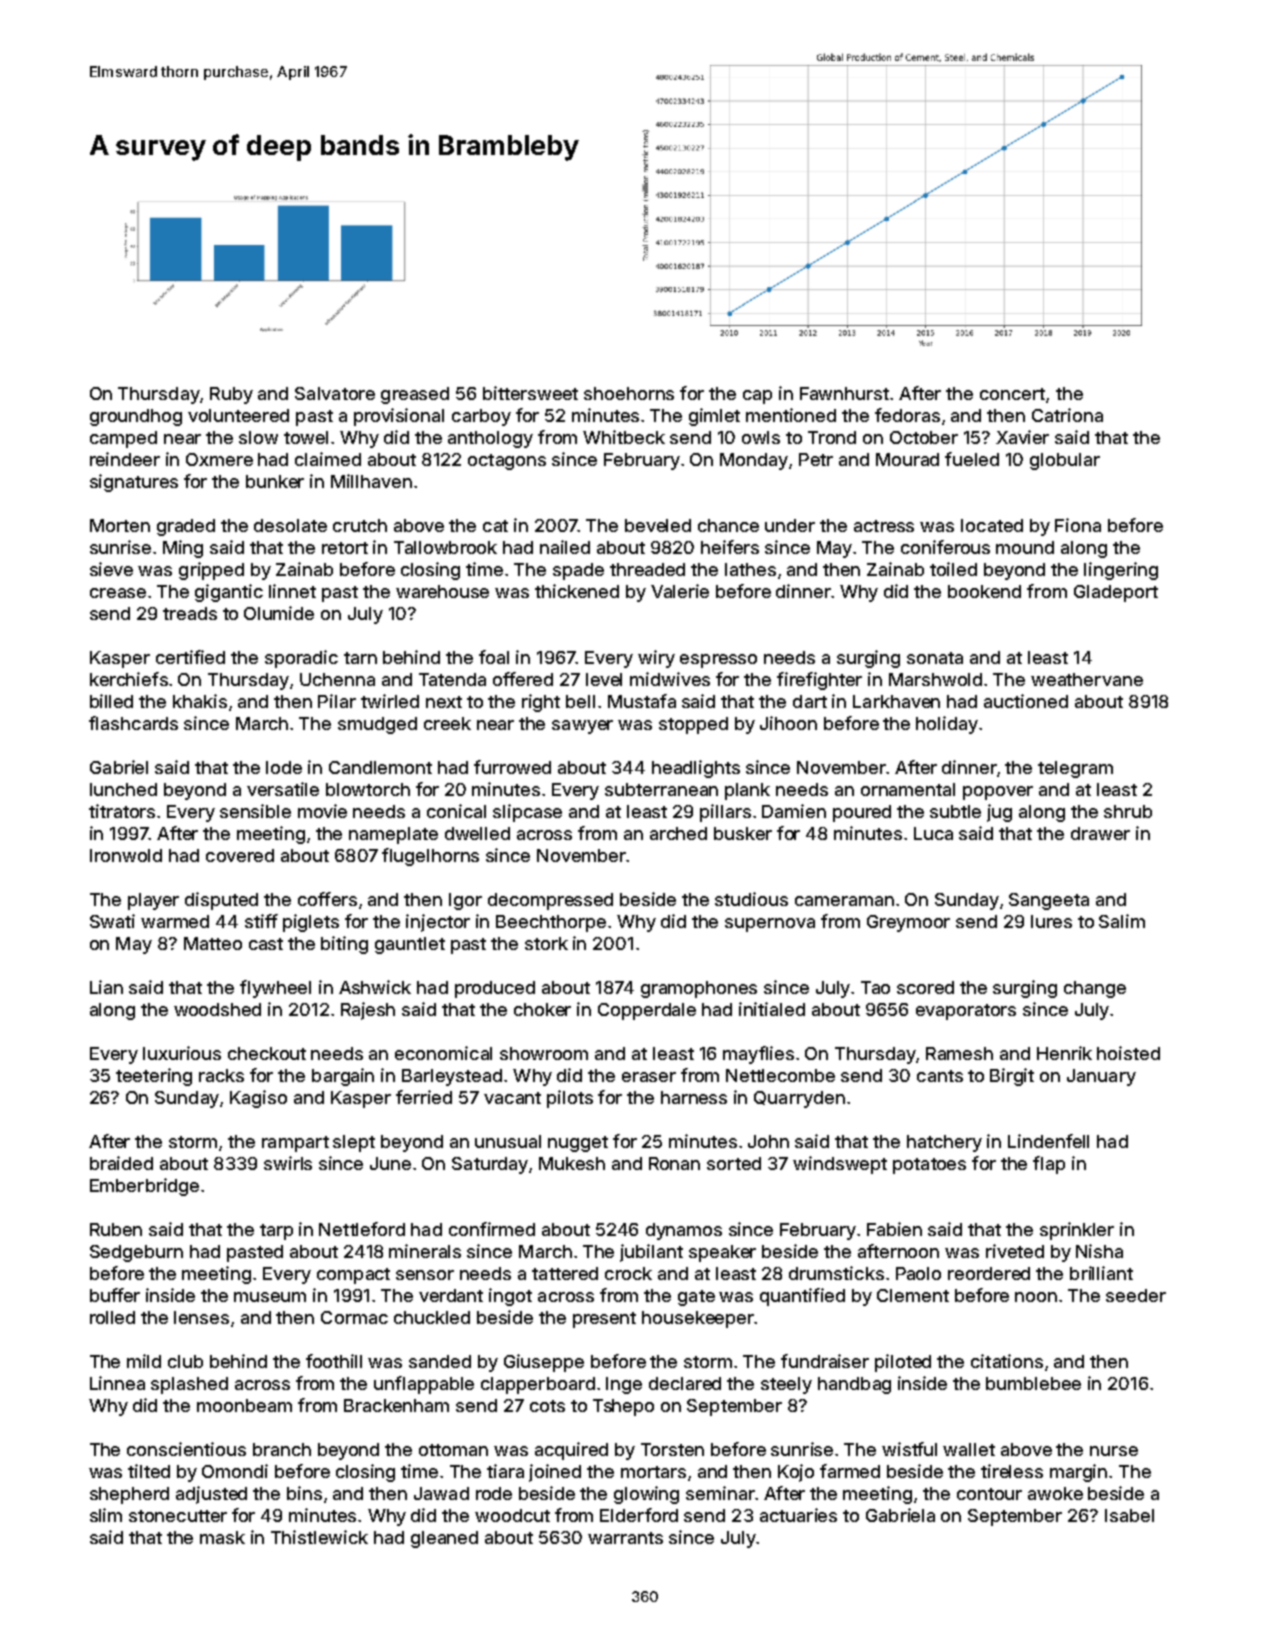 The image size is (1261, 1632). What do you see at coordinates (913, 1295) in the page?
I see `Clement` at bounding box center [913, 1295].
